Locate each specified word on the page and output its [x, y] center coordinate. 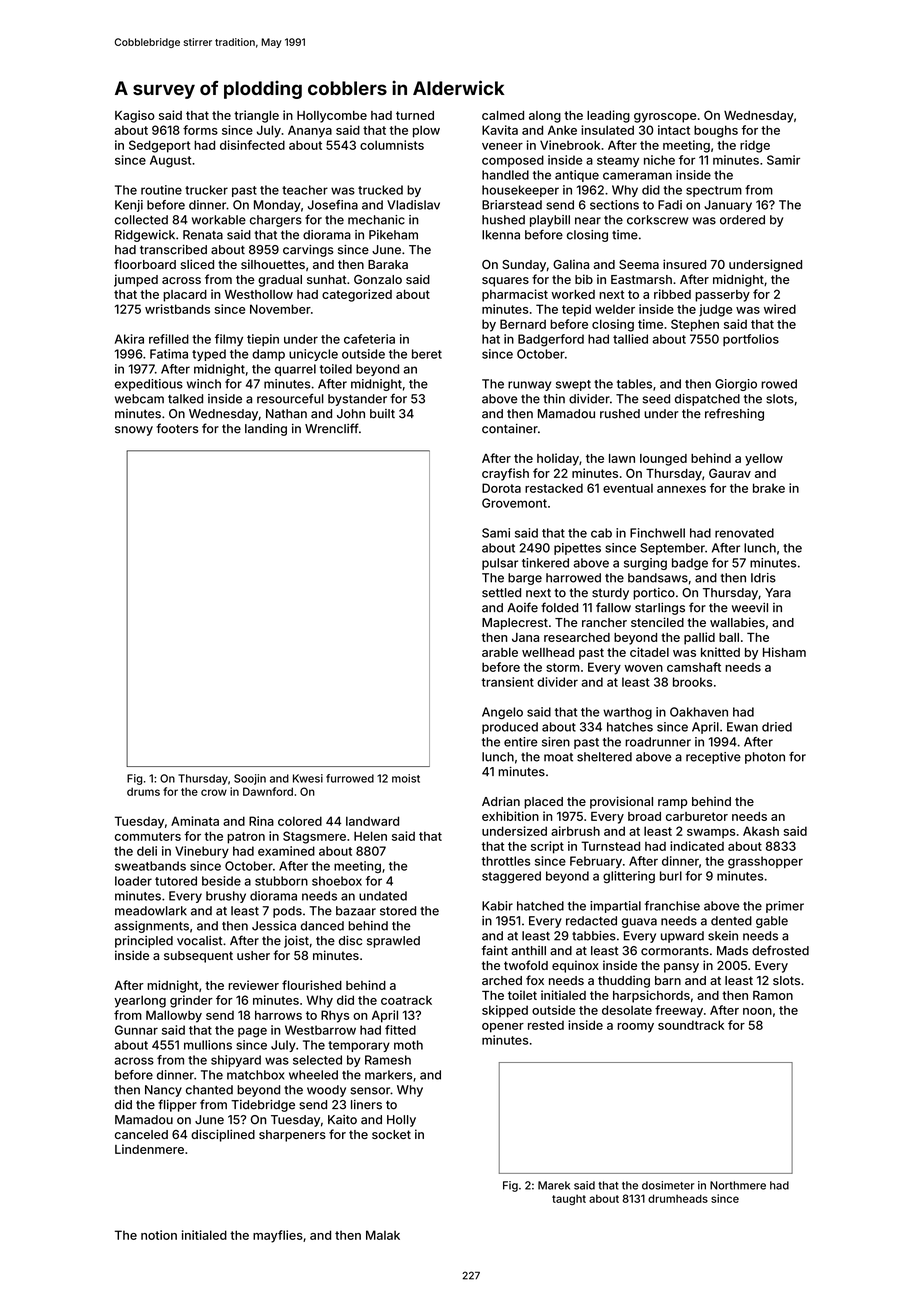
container [510, 429]
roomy [635, 1028]
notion [159, 1235]
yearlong [140, 1001]
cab [601, 533]
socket [391, 1134]
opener [503, 1028]
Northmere [738, 1185]
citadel [649, 652]
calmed [503, 115]
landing [266, 430]
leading [608, 116]
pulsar [500, 564]
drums [143, 791]
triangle [256, 116]
